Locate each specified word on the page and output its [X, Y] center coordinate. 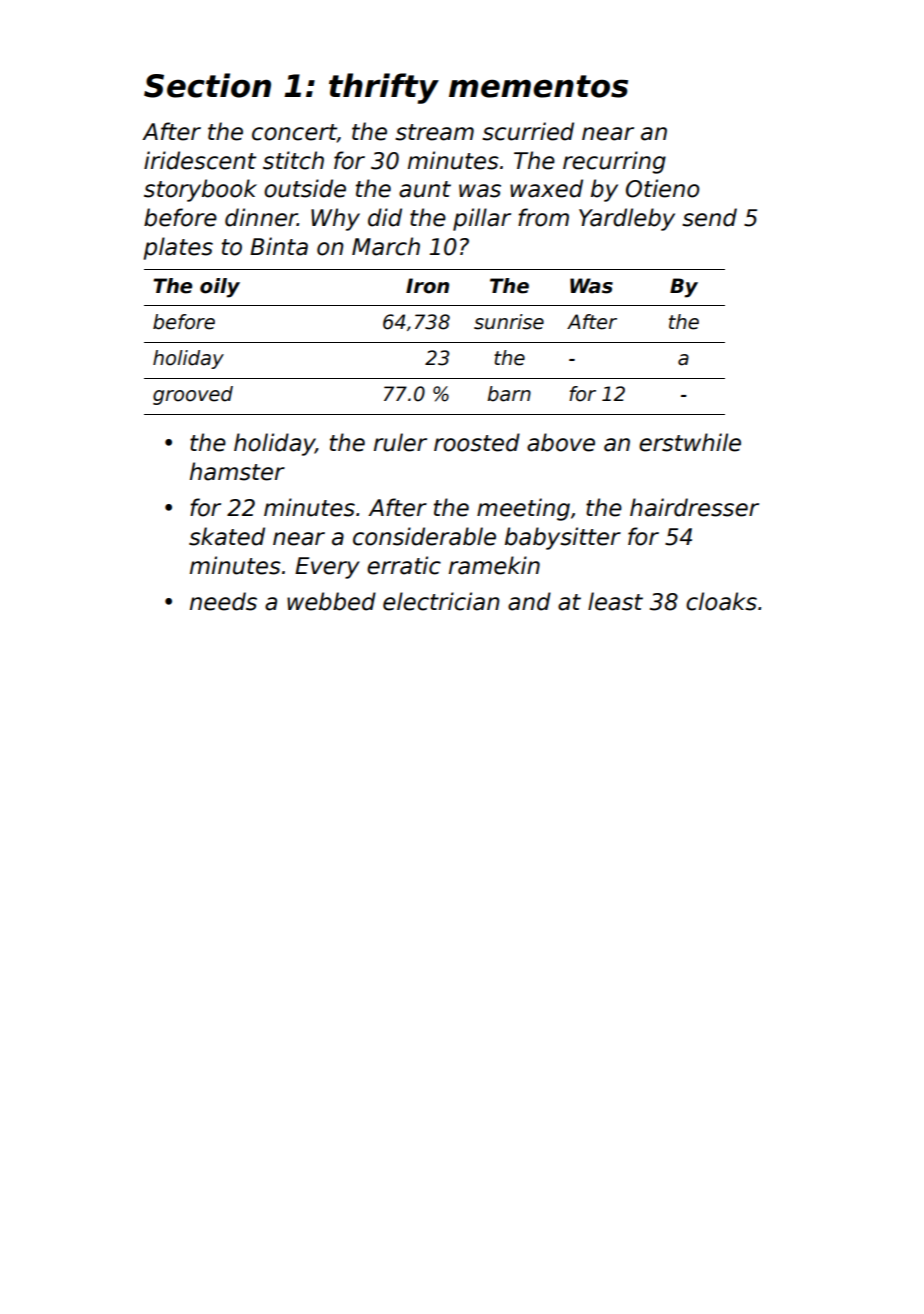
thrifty [384, 88]
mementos [538, 86]
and [529, 601]
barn [509, 394]
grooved [193, 395]
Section [207, 85]
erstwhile [690, 442]
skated [227, 536]
